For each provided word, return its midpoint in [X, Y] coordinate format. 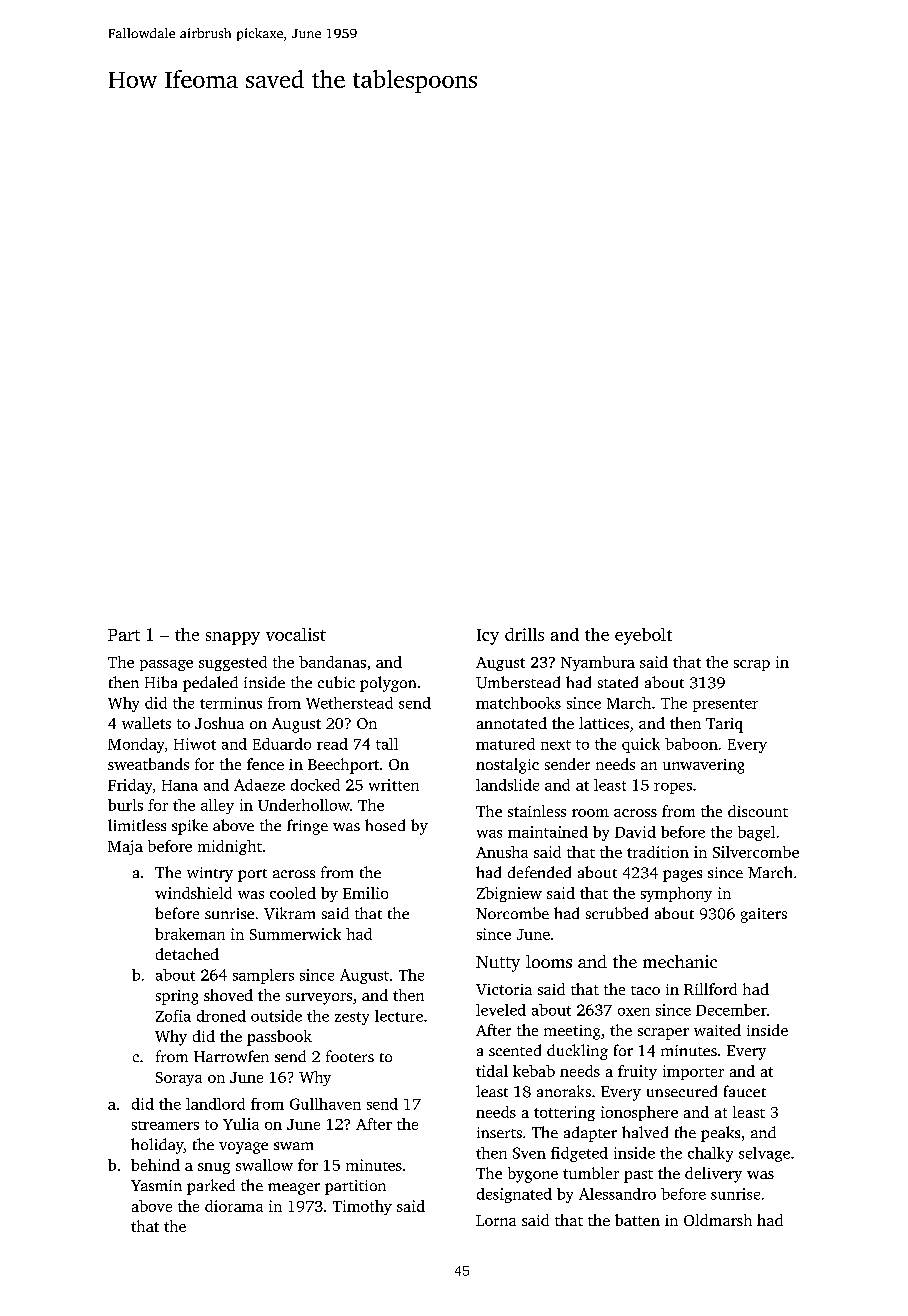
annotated [512, 723]
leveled [501, 1010]
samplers [263, 976]
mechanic [680, 961]
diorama [234, 1206]
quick [641, 745]
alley [217, 806]
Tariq [724, 725]
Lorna [496, 1220]
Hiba [161, 682]
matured [505, 744]
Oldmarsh [718, 1220]
